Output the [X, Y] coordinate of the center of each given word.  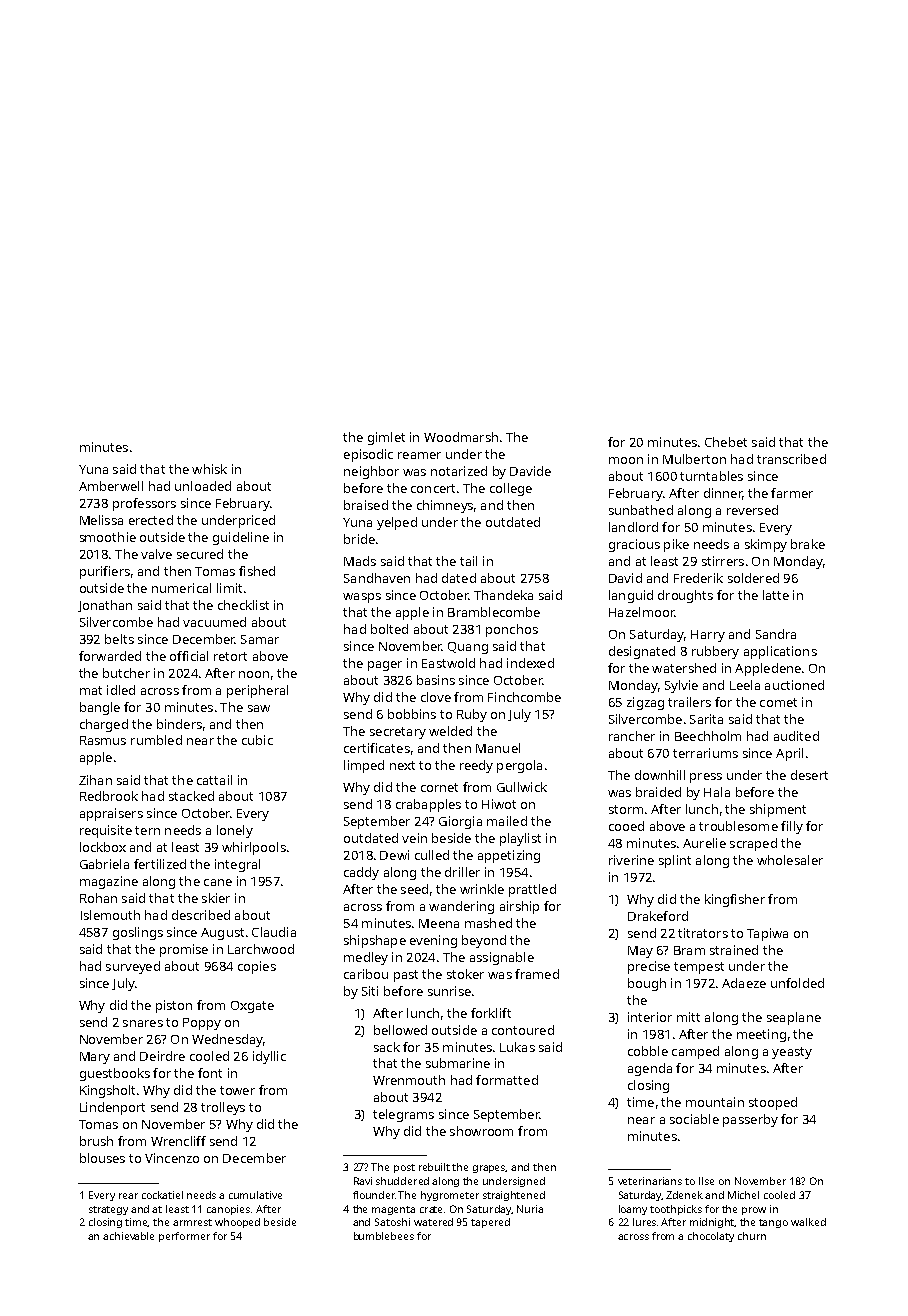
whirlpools [254, 848]
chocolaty [711, 1237]
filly [792, 827]
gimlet [386, 438]
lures [644, 1222]
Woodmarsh [461, 437]
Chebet [726, 442]
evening [433, 941]
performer [184, 1237]
